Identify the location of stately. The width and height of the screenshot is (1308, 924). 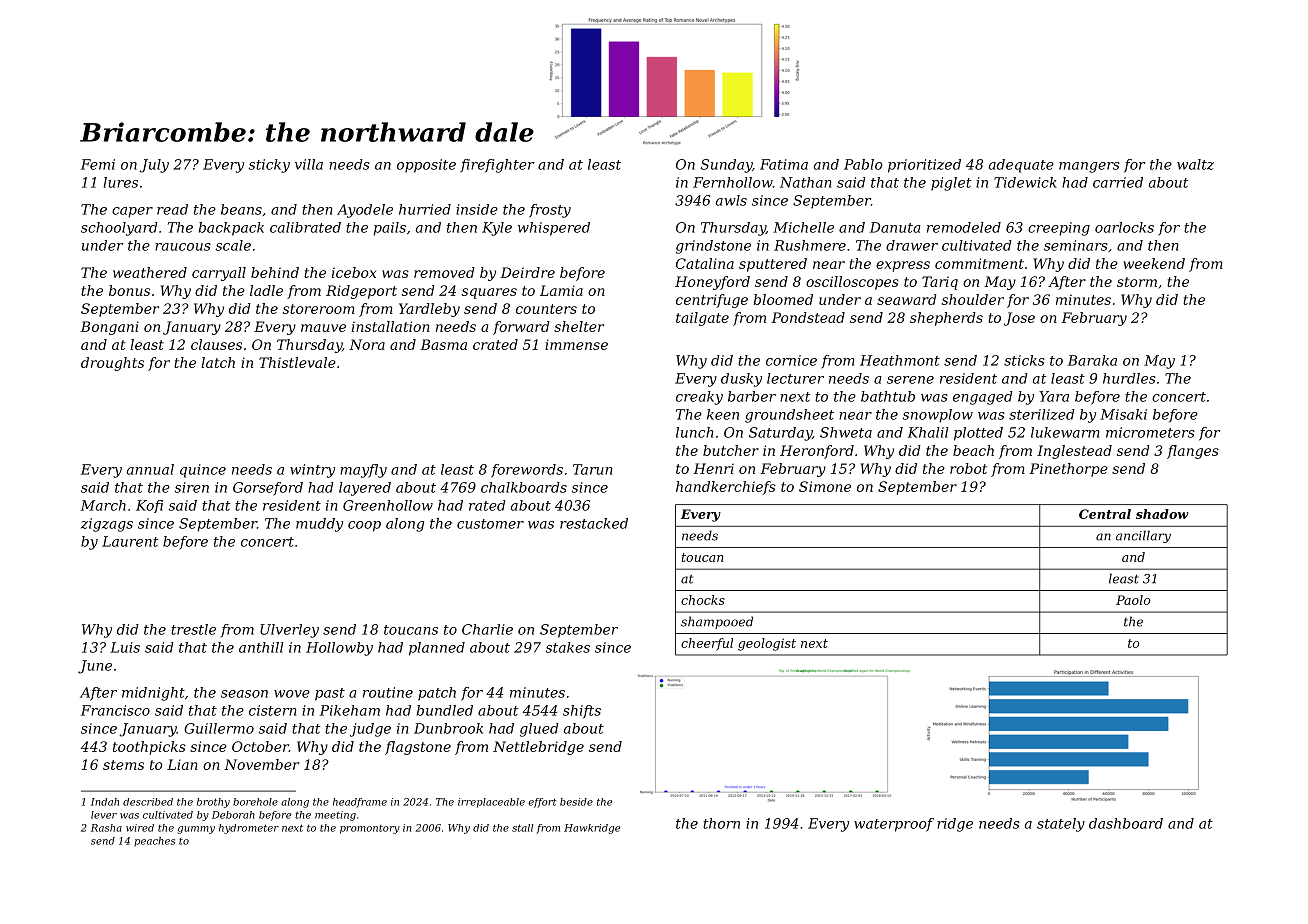
(1061, 825).
